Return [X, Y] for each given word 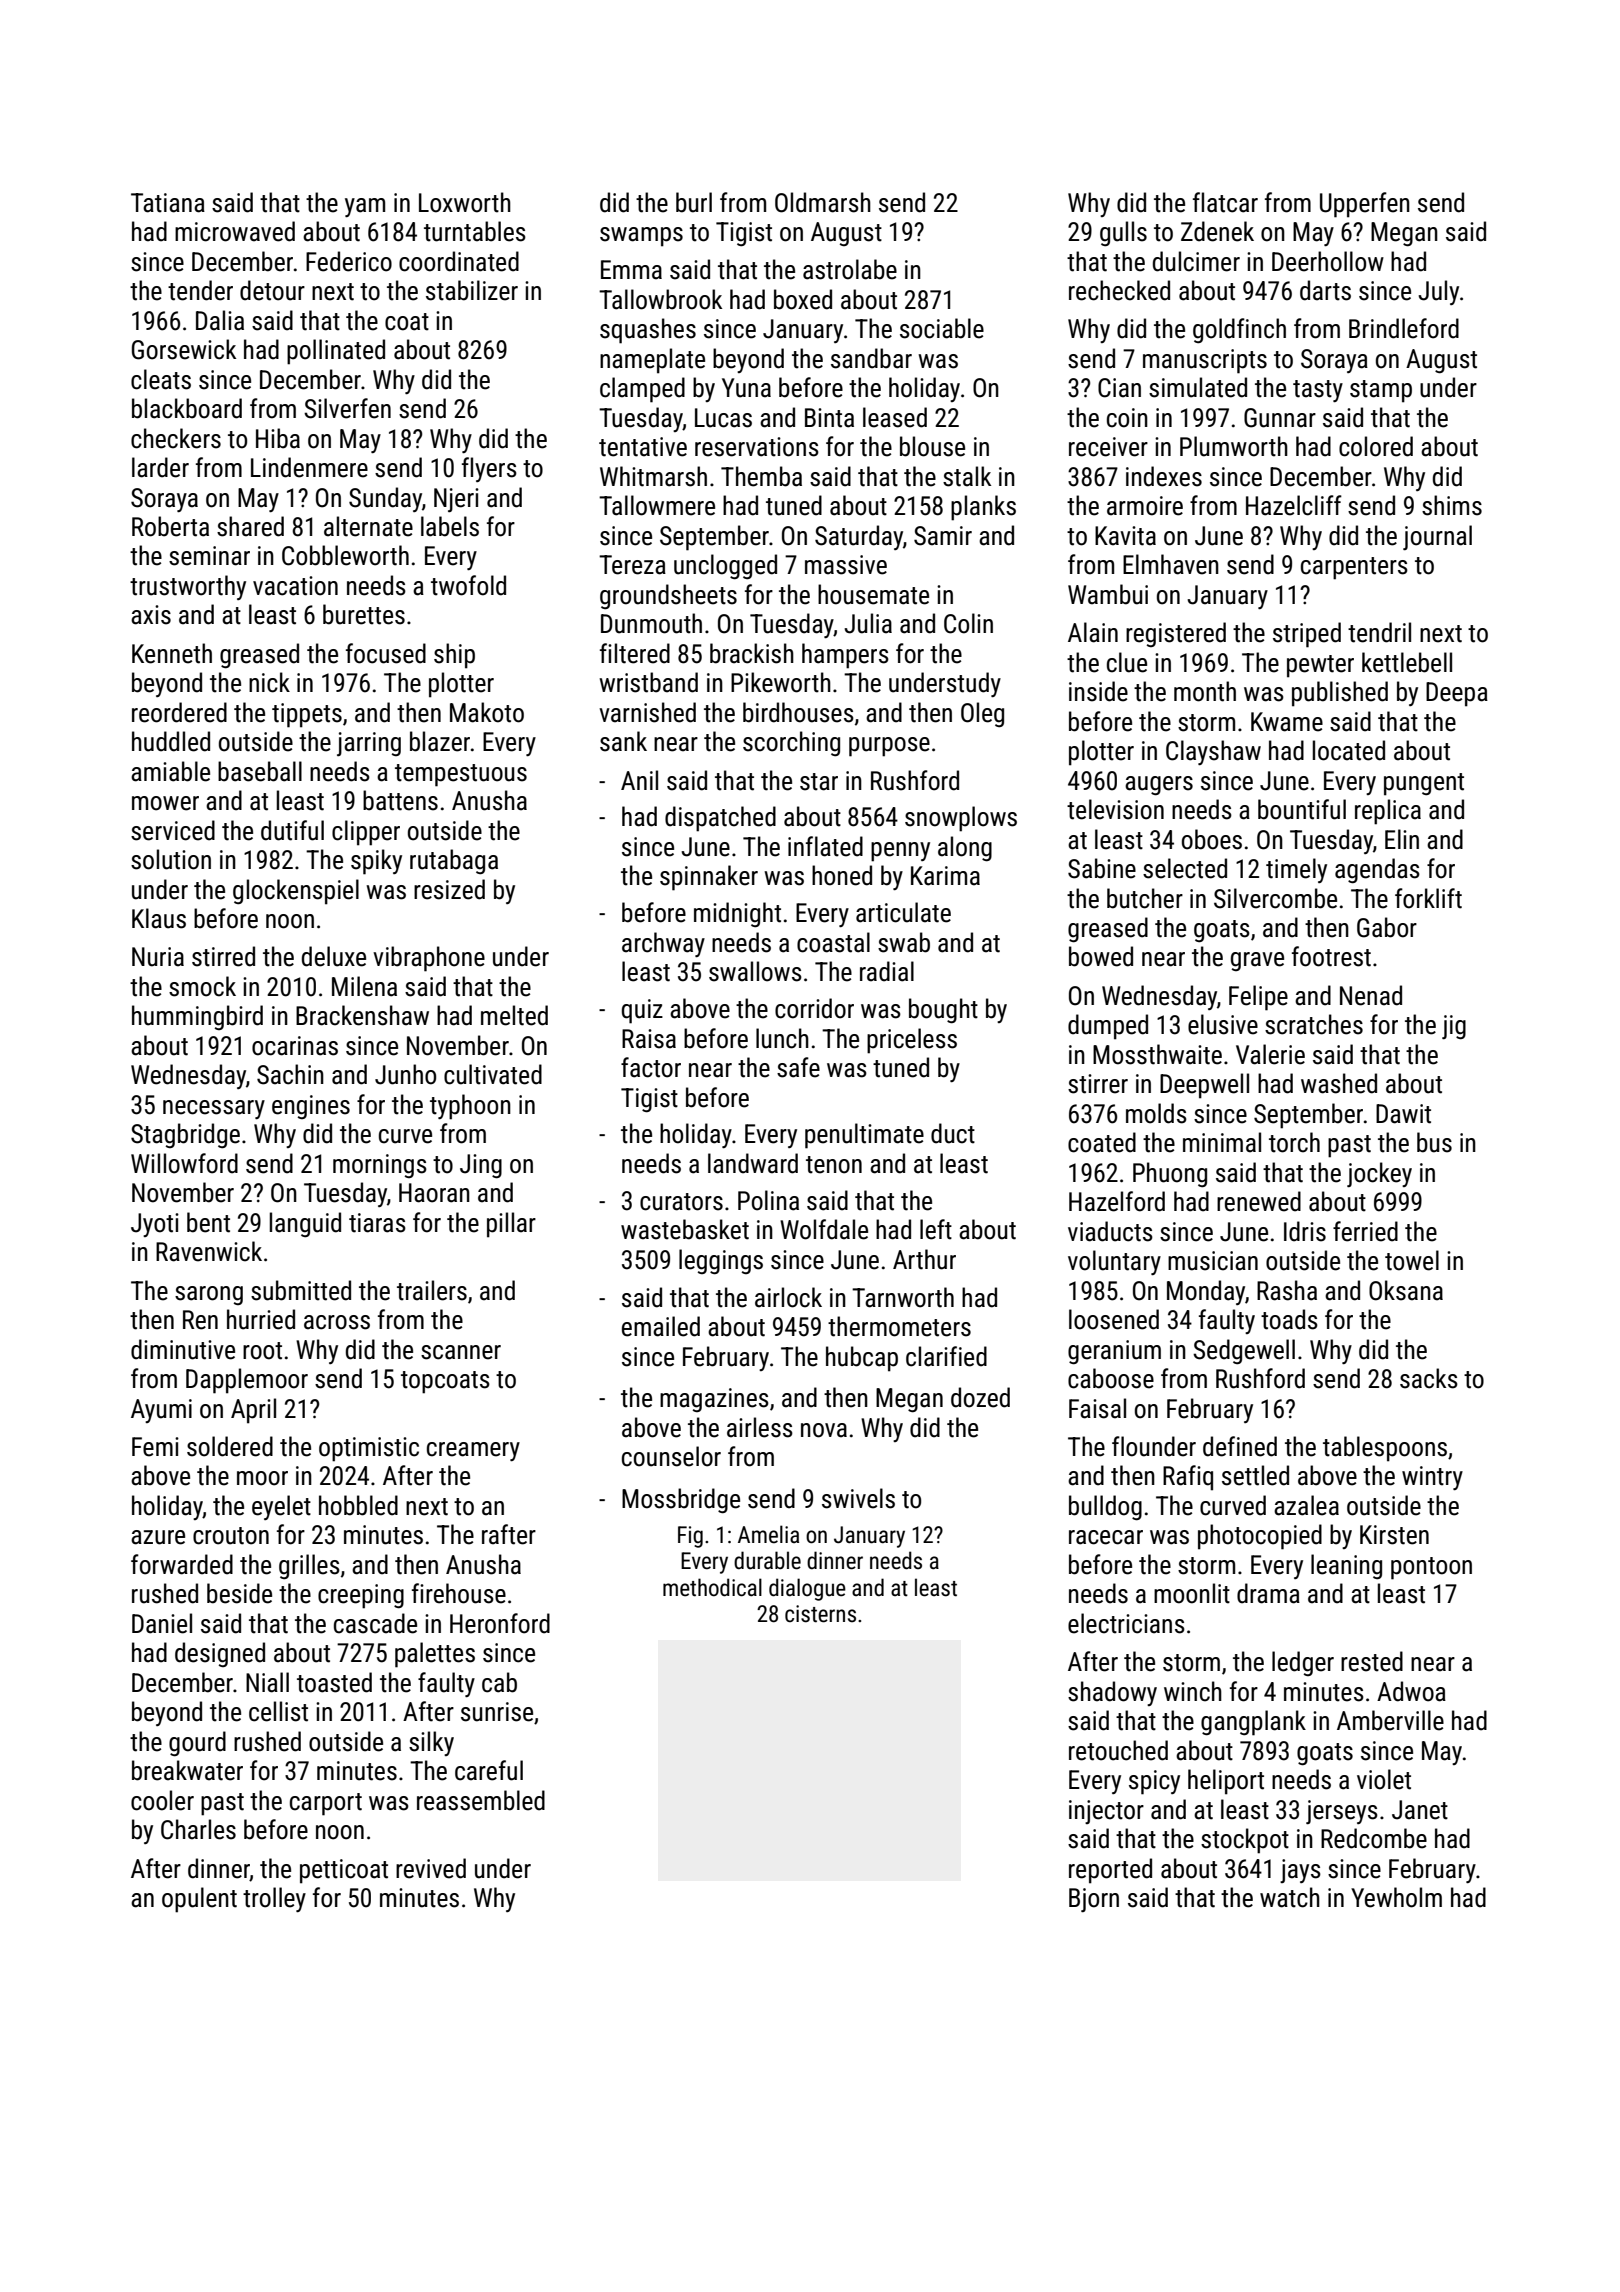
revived [431, 1868]
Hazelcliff [1294, 505]
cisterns [820, 1614]
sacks [1429, 1378]
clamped [642, 390]
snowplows [961, 819]
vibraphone [429, 959]
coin [1127, 418]
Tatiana [168, 203]
